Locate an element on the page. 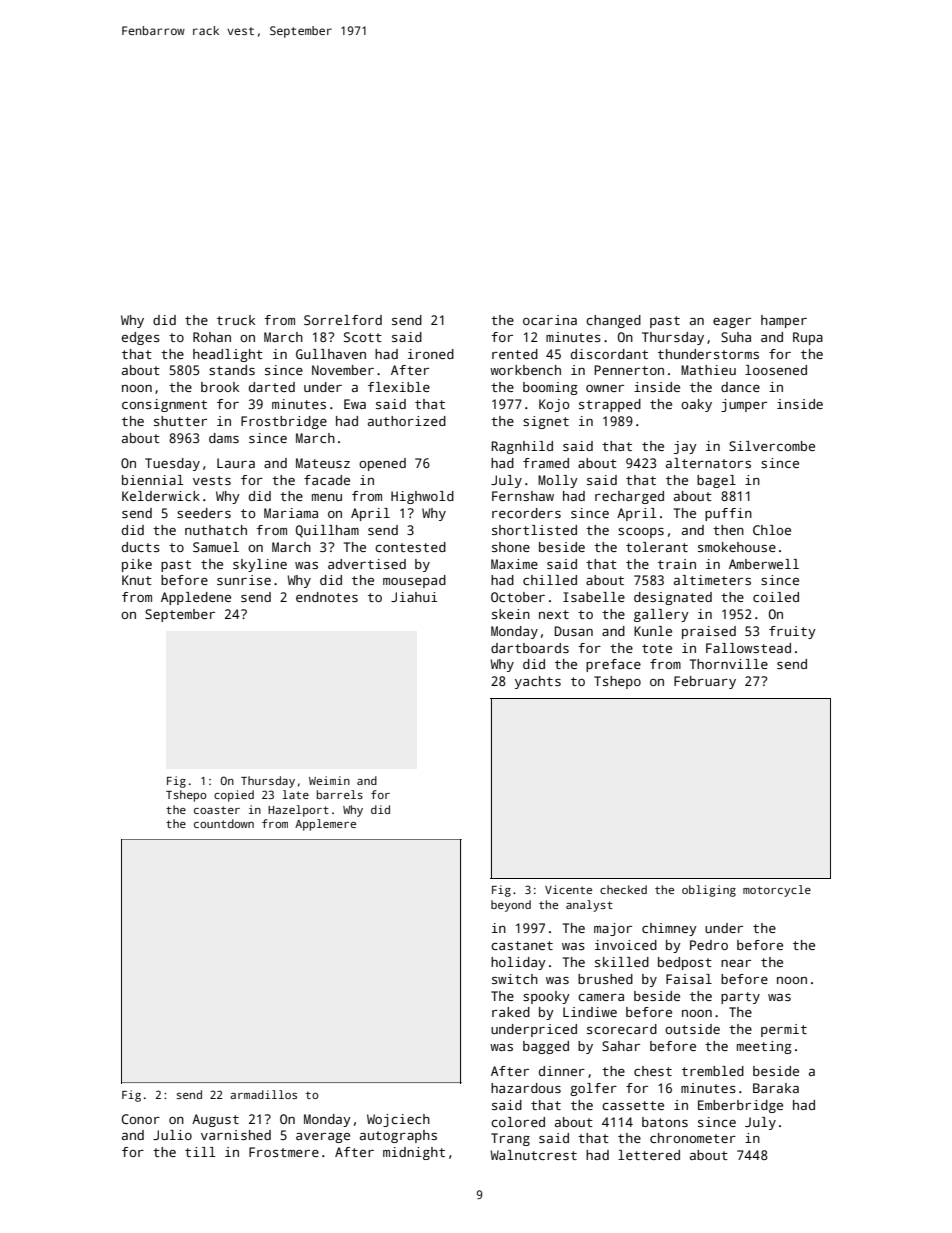 This page has width=952, height=1233. castanet is located at coordinates (522, 945).
